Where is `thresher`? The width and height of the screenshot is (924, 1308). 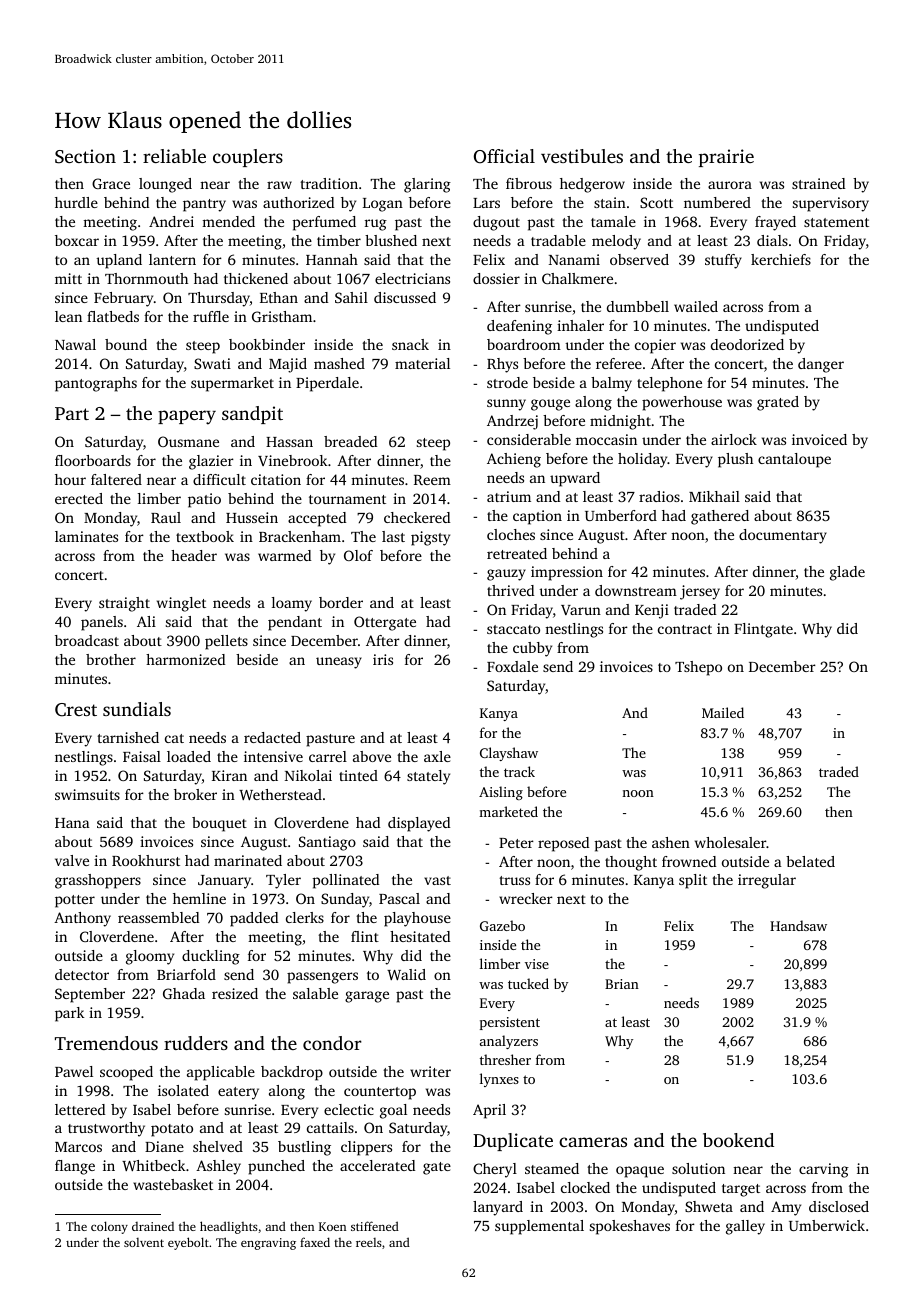 thresher is located at coordinates (505, 1059).
